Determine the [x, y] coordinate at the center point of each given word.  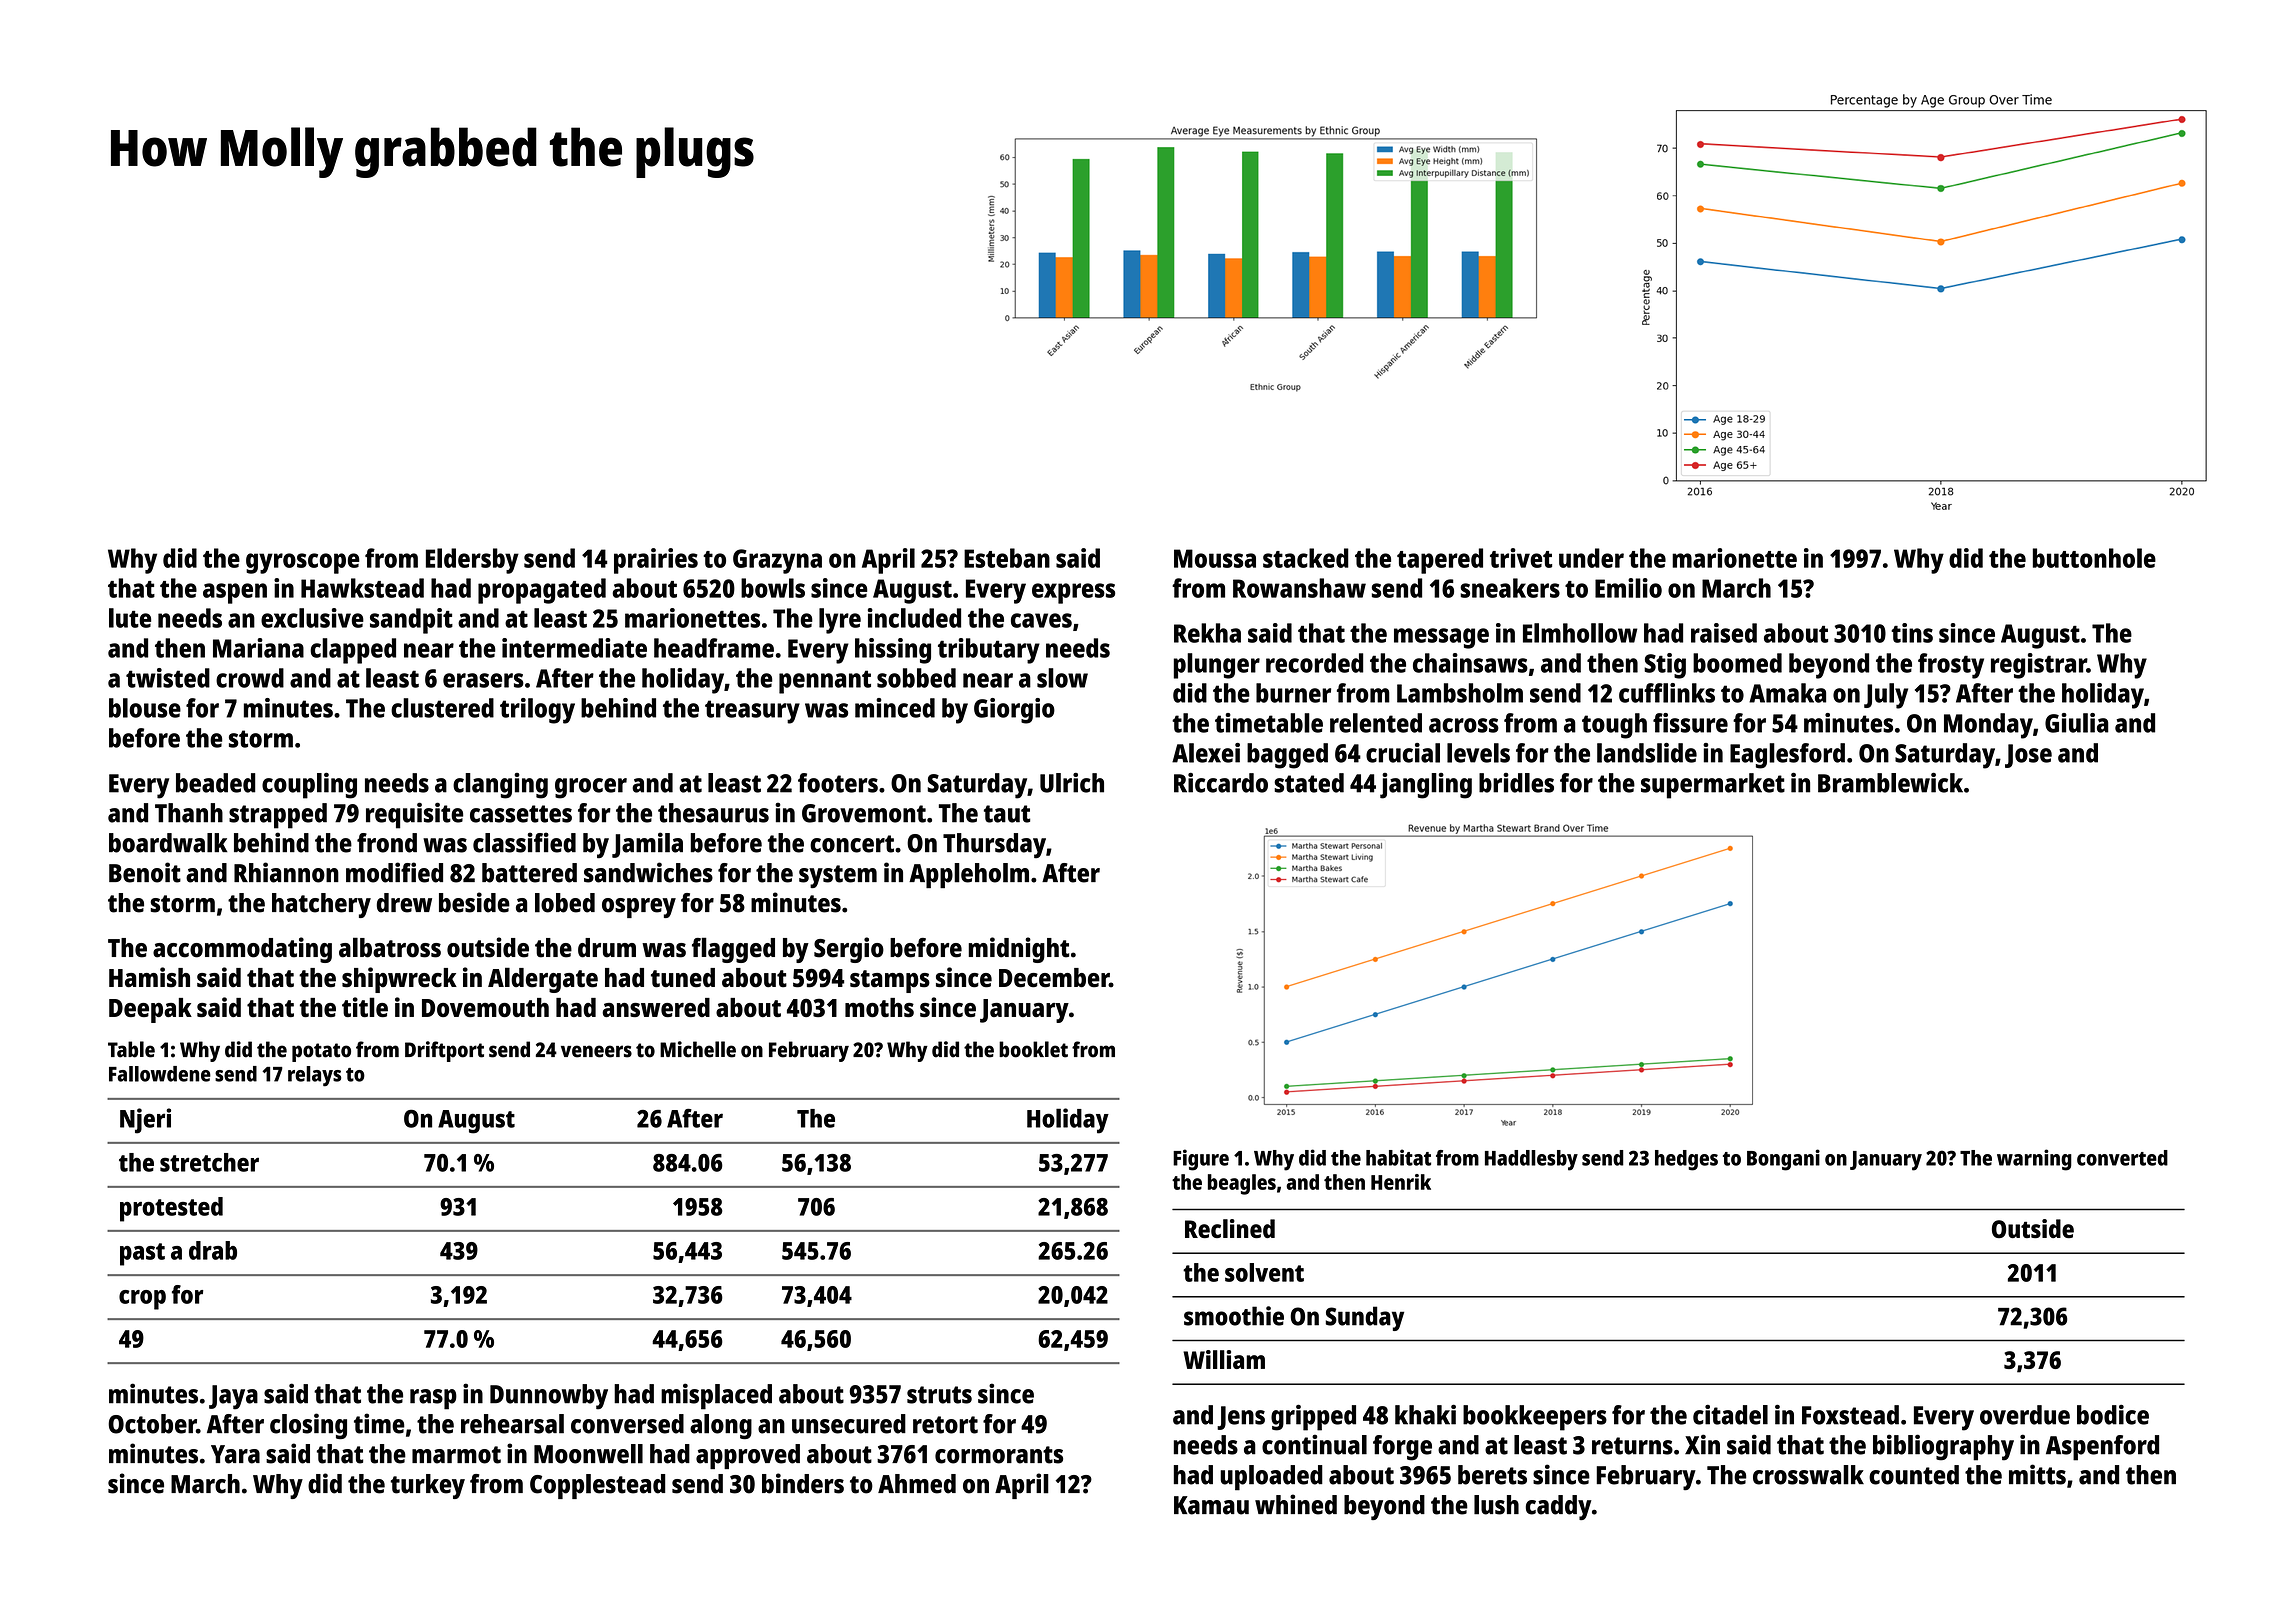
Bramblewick [1890, 782]
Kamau [1211, 1505]
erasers [483, 680]
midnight [1019, 950]
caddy [1559, 1507]
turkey [427, 1486]
